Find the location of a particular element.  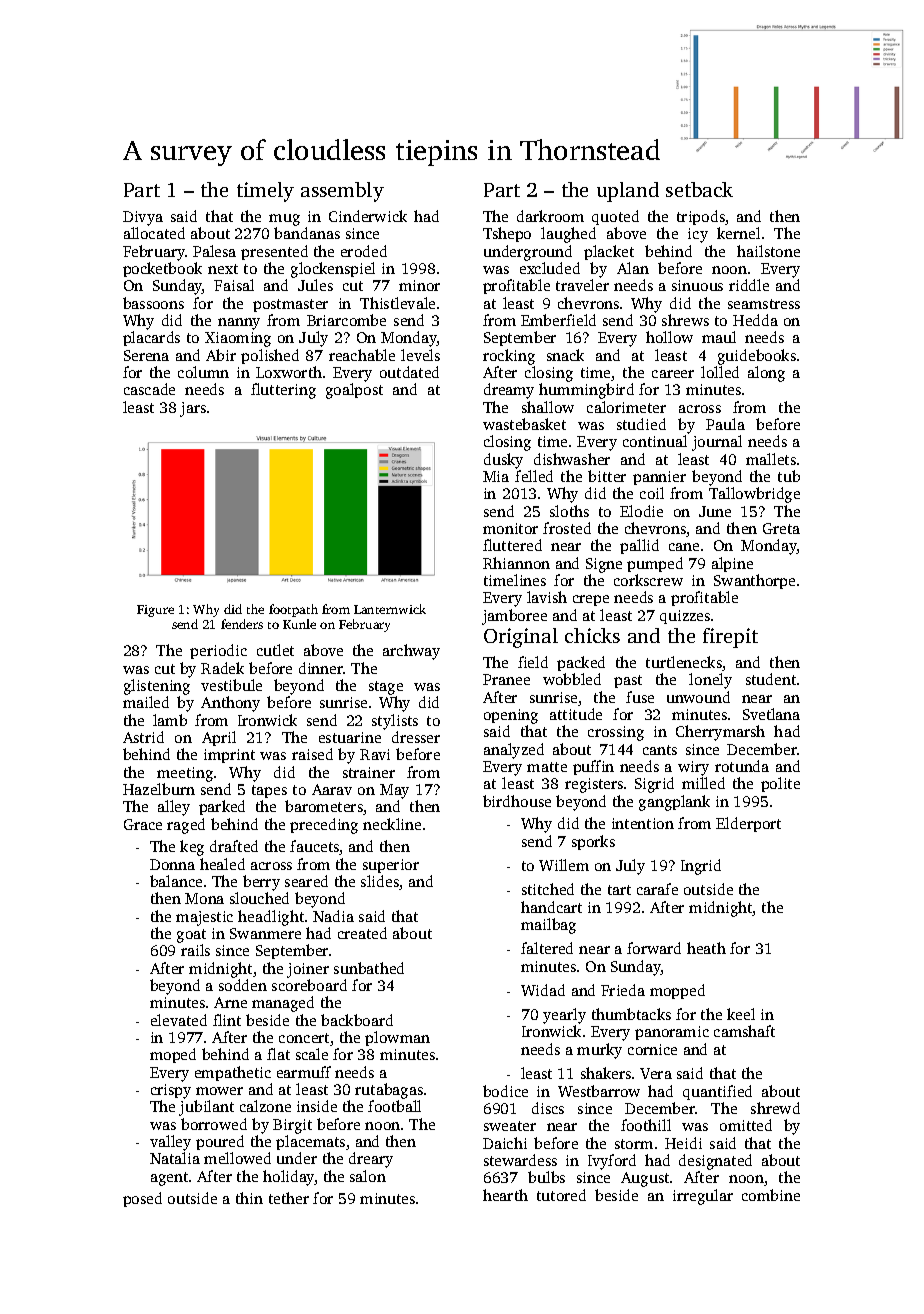

guidebooks is located at coordinates (757, 357).
